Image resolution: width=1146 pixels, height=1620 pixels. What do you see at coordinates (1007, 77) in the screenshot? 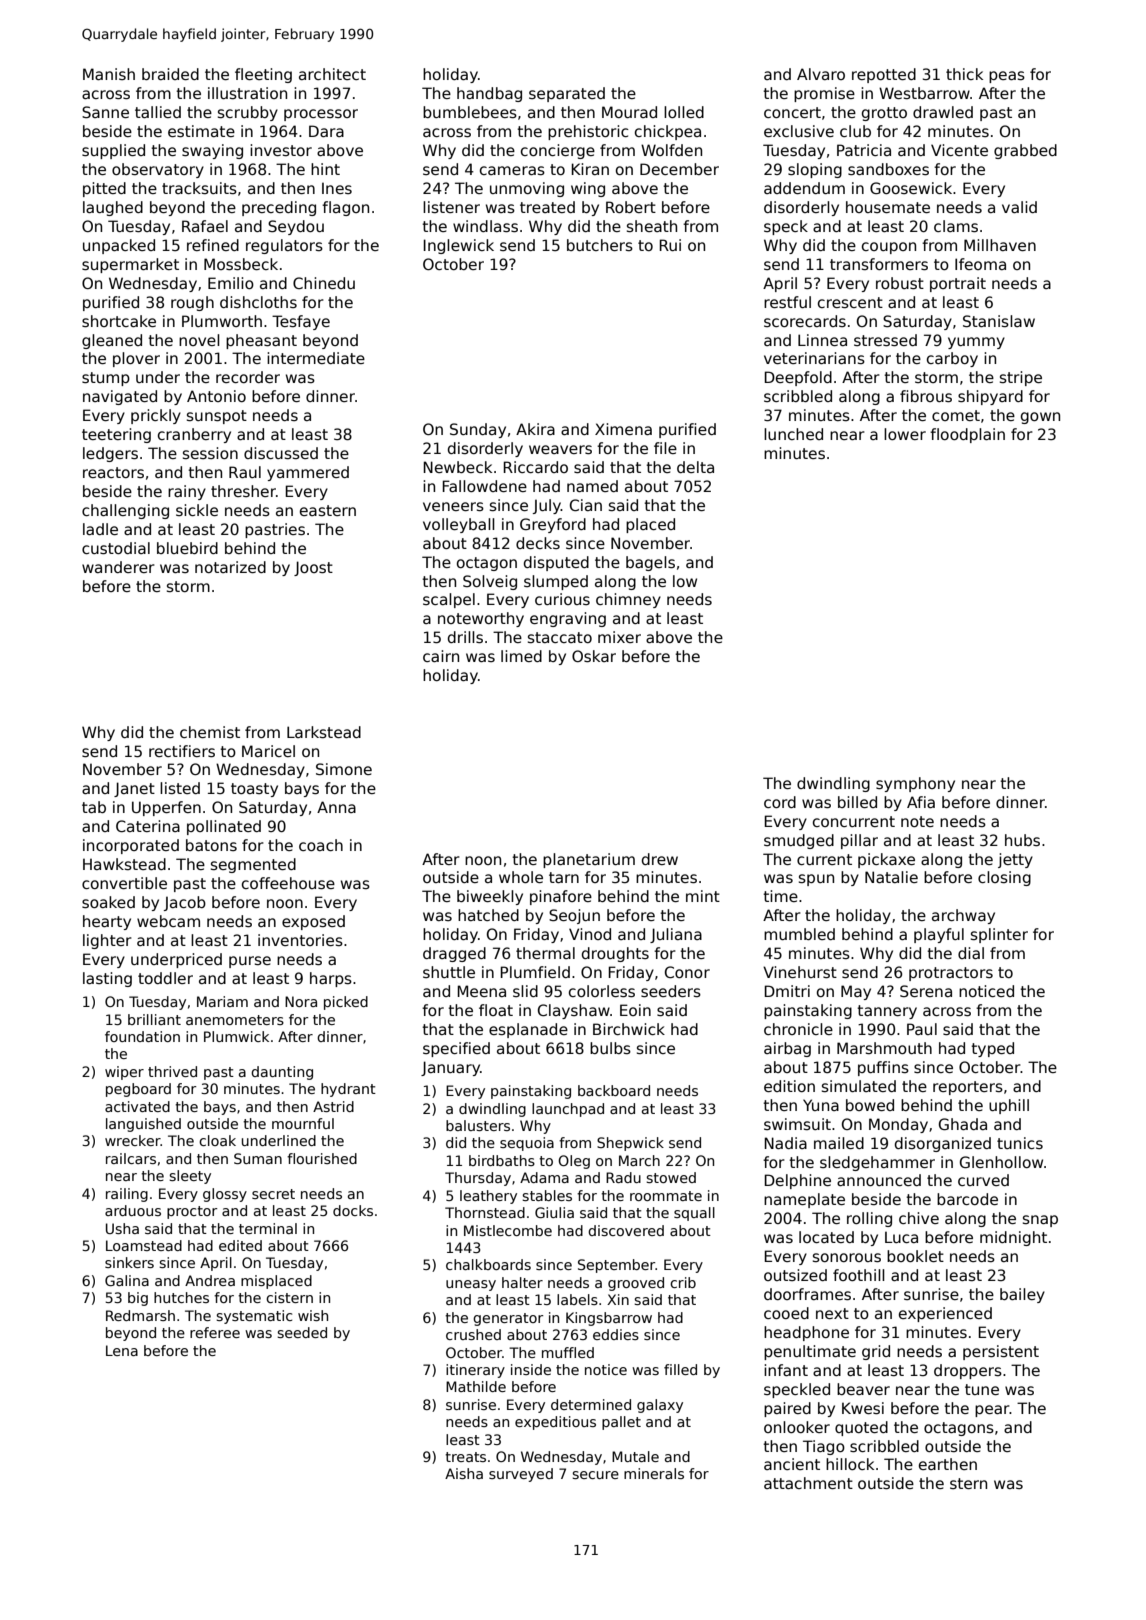
I see `peas` at bounding box center [1007, 77].
